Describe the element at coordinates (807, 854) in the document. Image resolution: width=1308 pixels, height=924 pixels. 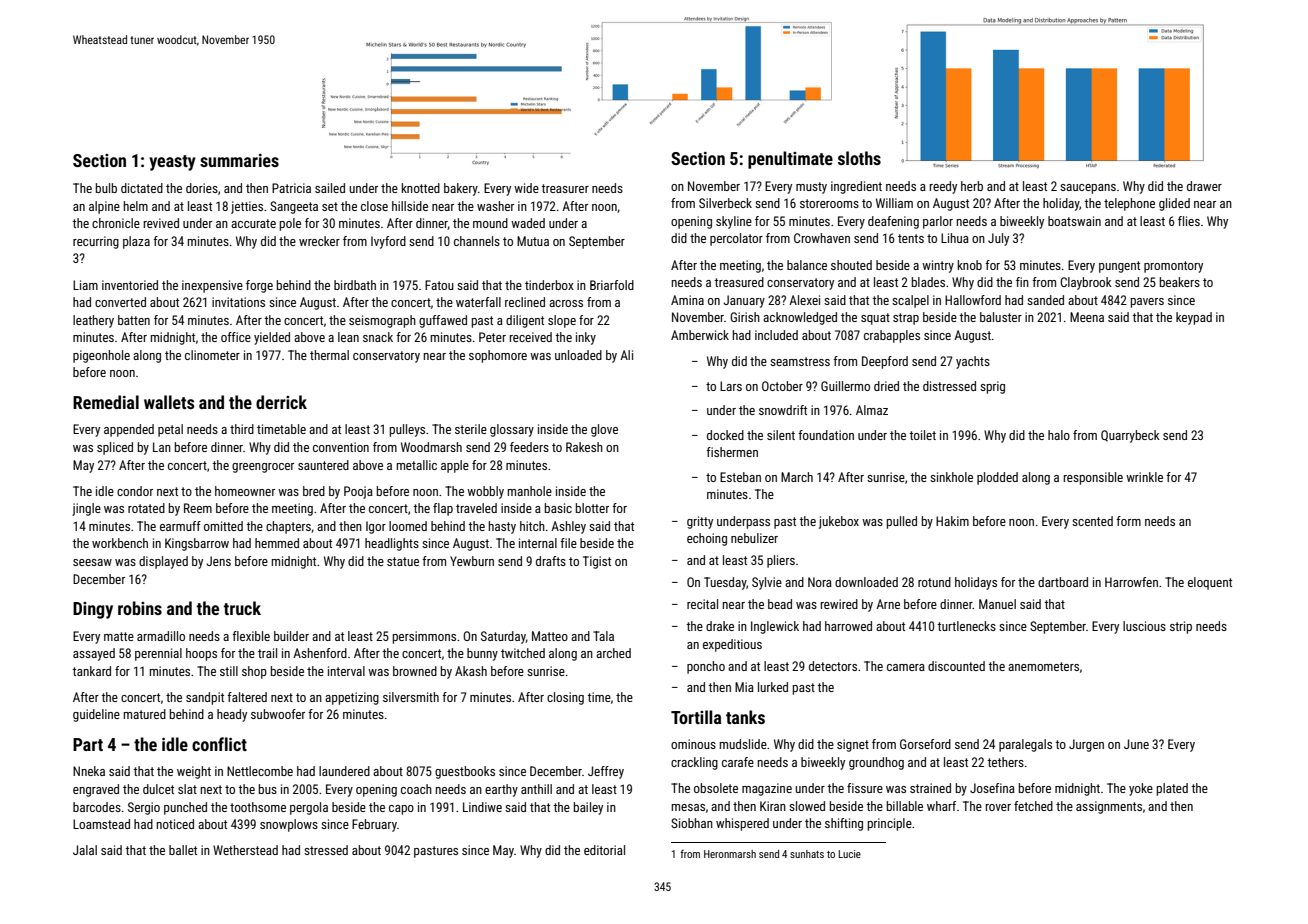
I see `sunhats` at that location.
